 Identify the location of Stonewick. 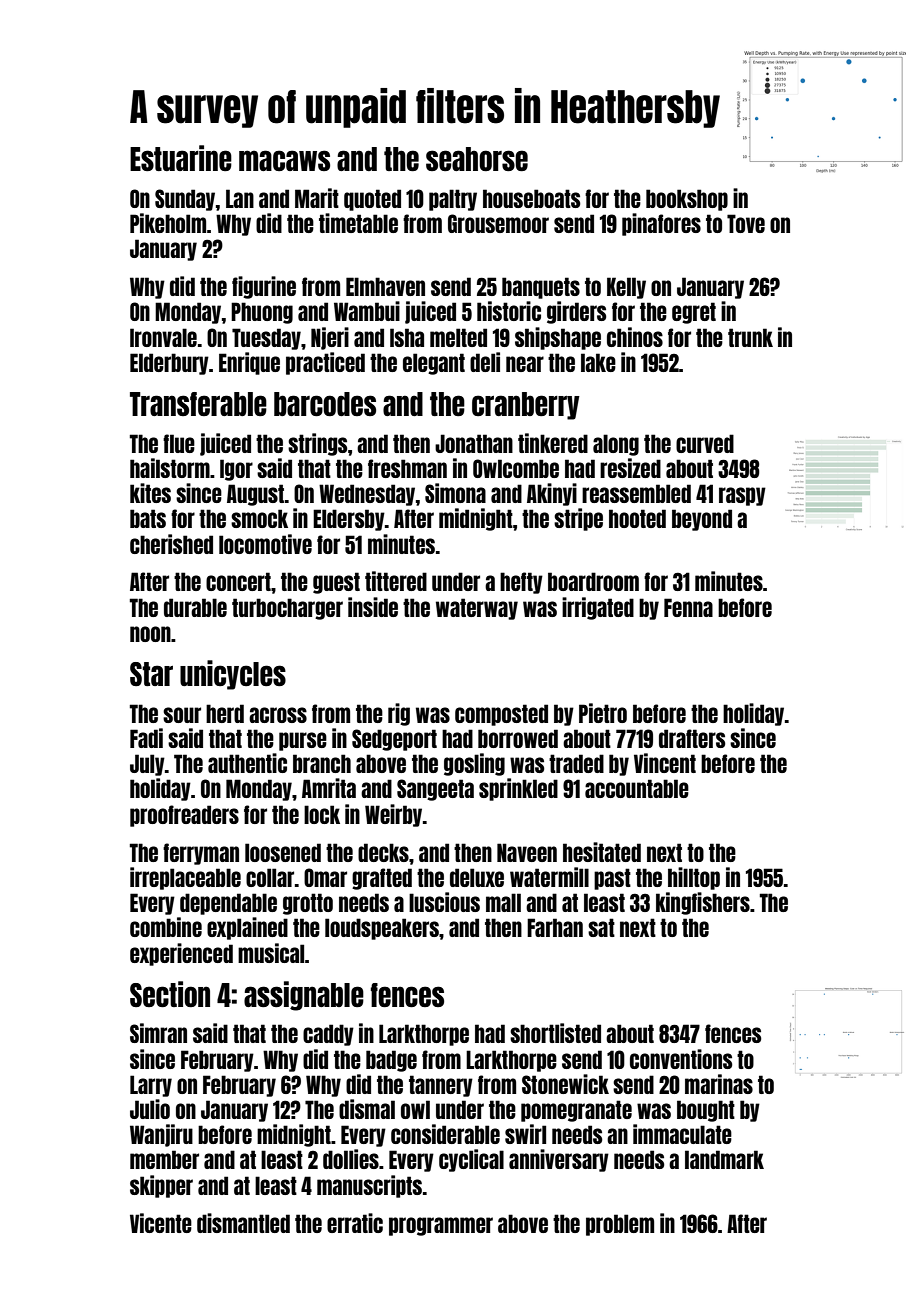
(565, 1084).
